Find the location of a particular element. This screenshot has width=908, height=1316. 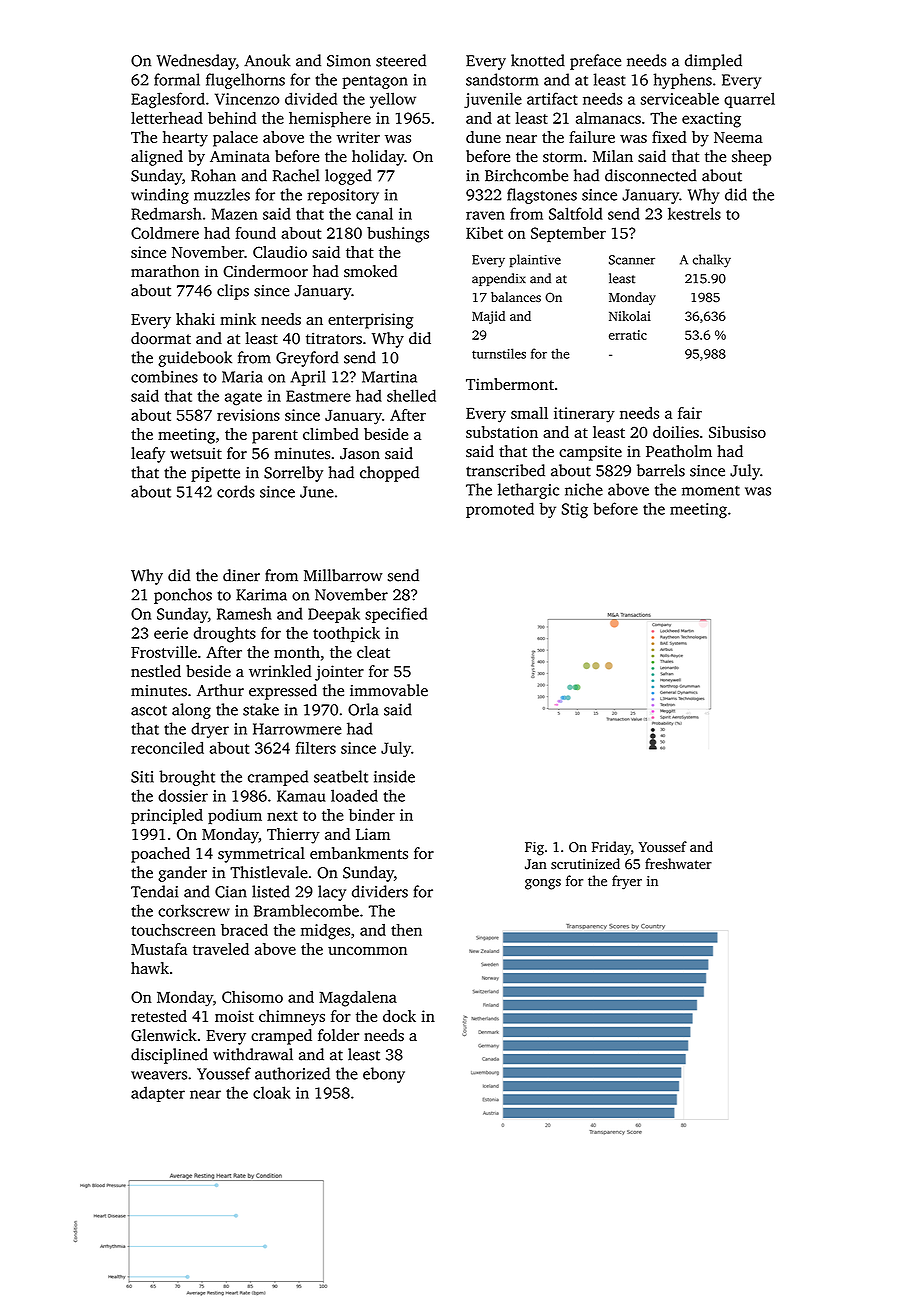

niche is located at coordinates (584, 489).
